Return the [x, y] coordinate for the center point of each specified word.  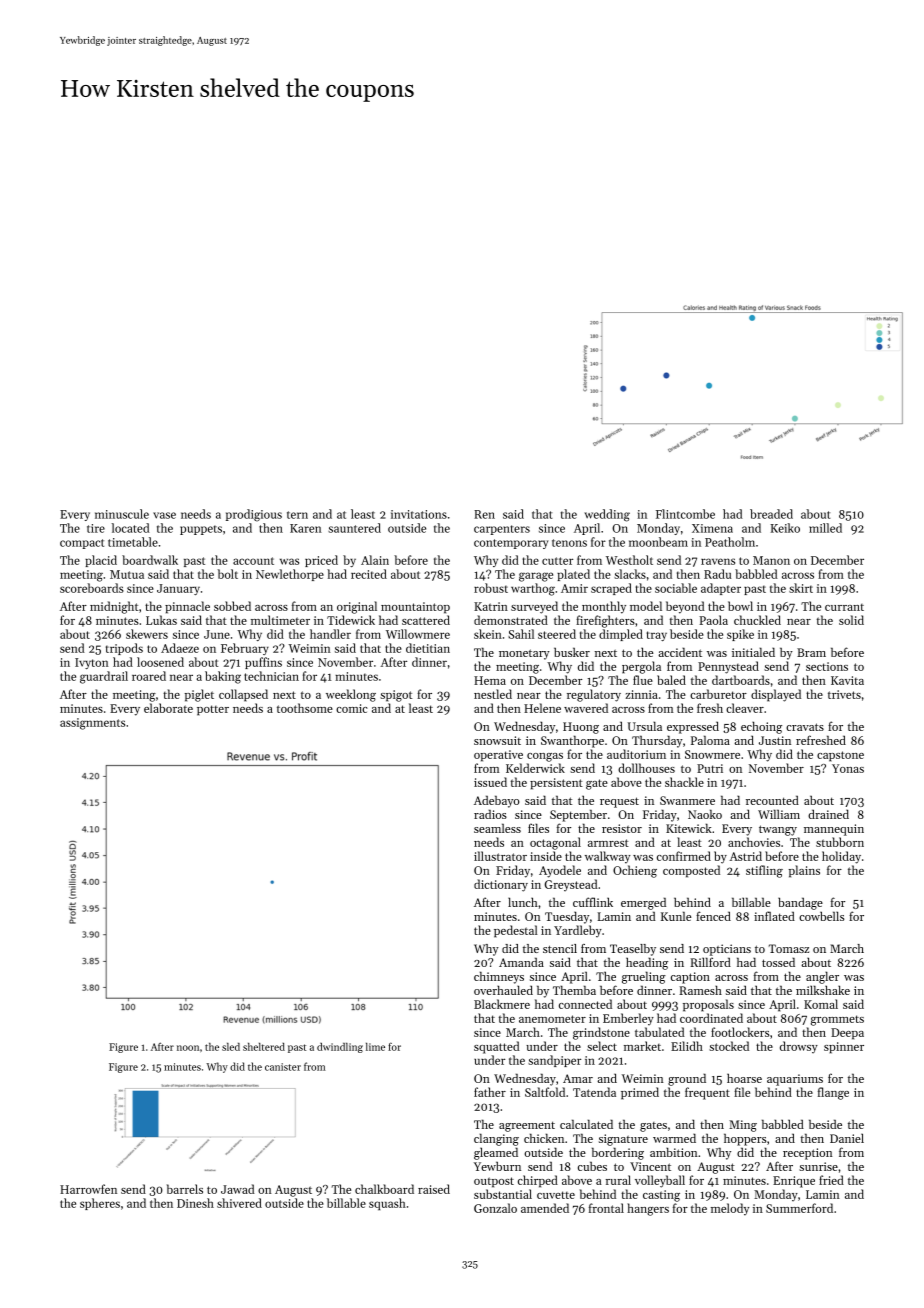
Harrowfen [88, 1189]
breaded [771, 514]
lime [375, 1047]
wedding [607, 515]
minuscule [122, 514]
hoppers [745, 1139]
